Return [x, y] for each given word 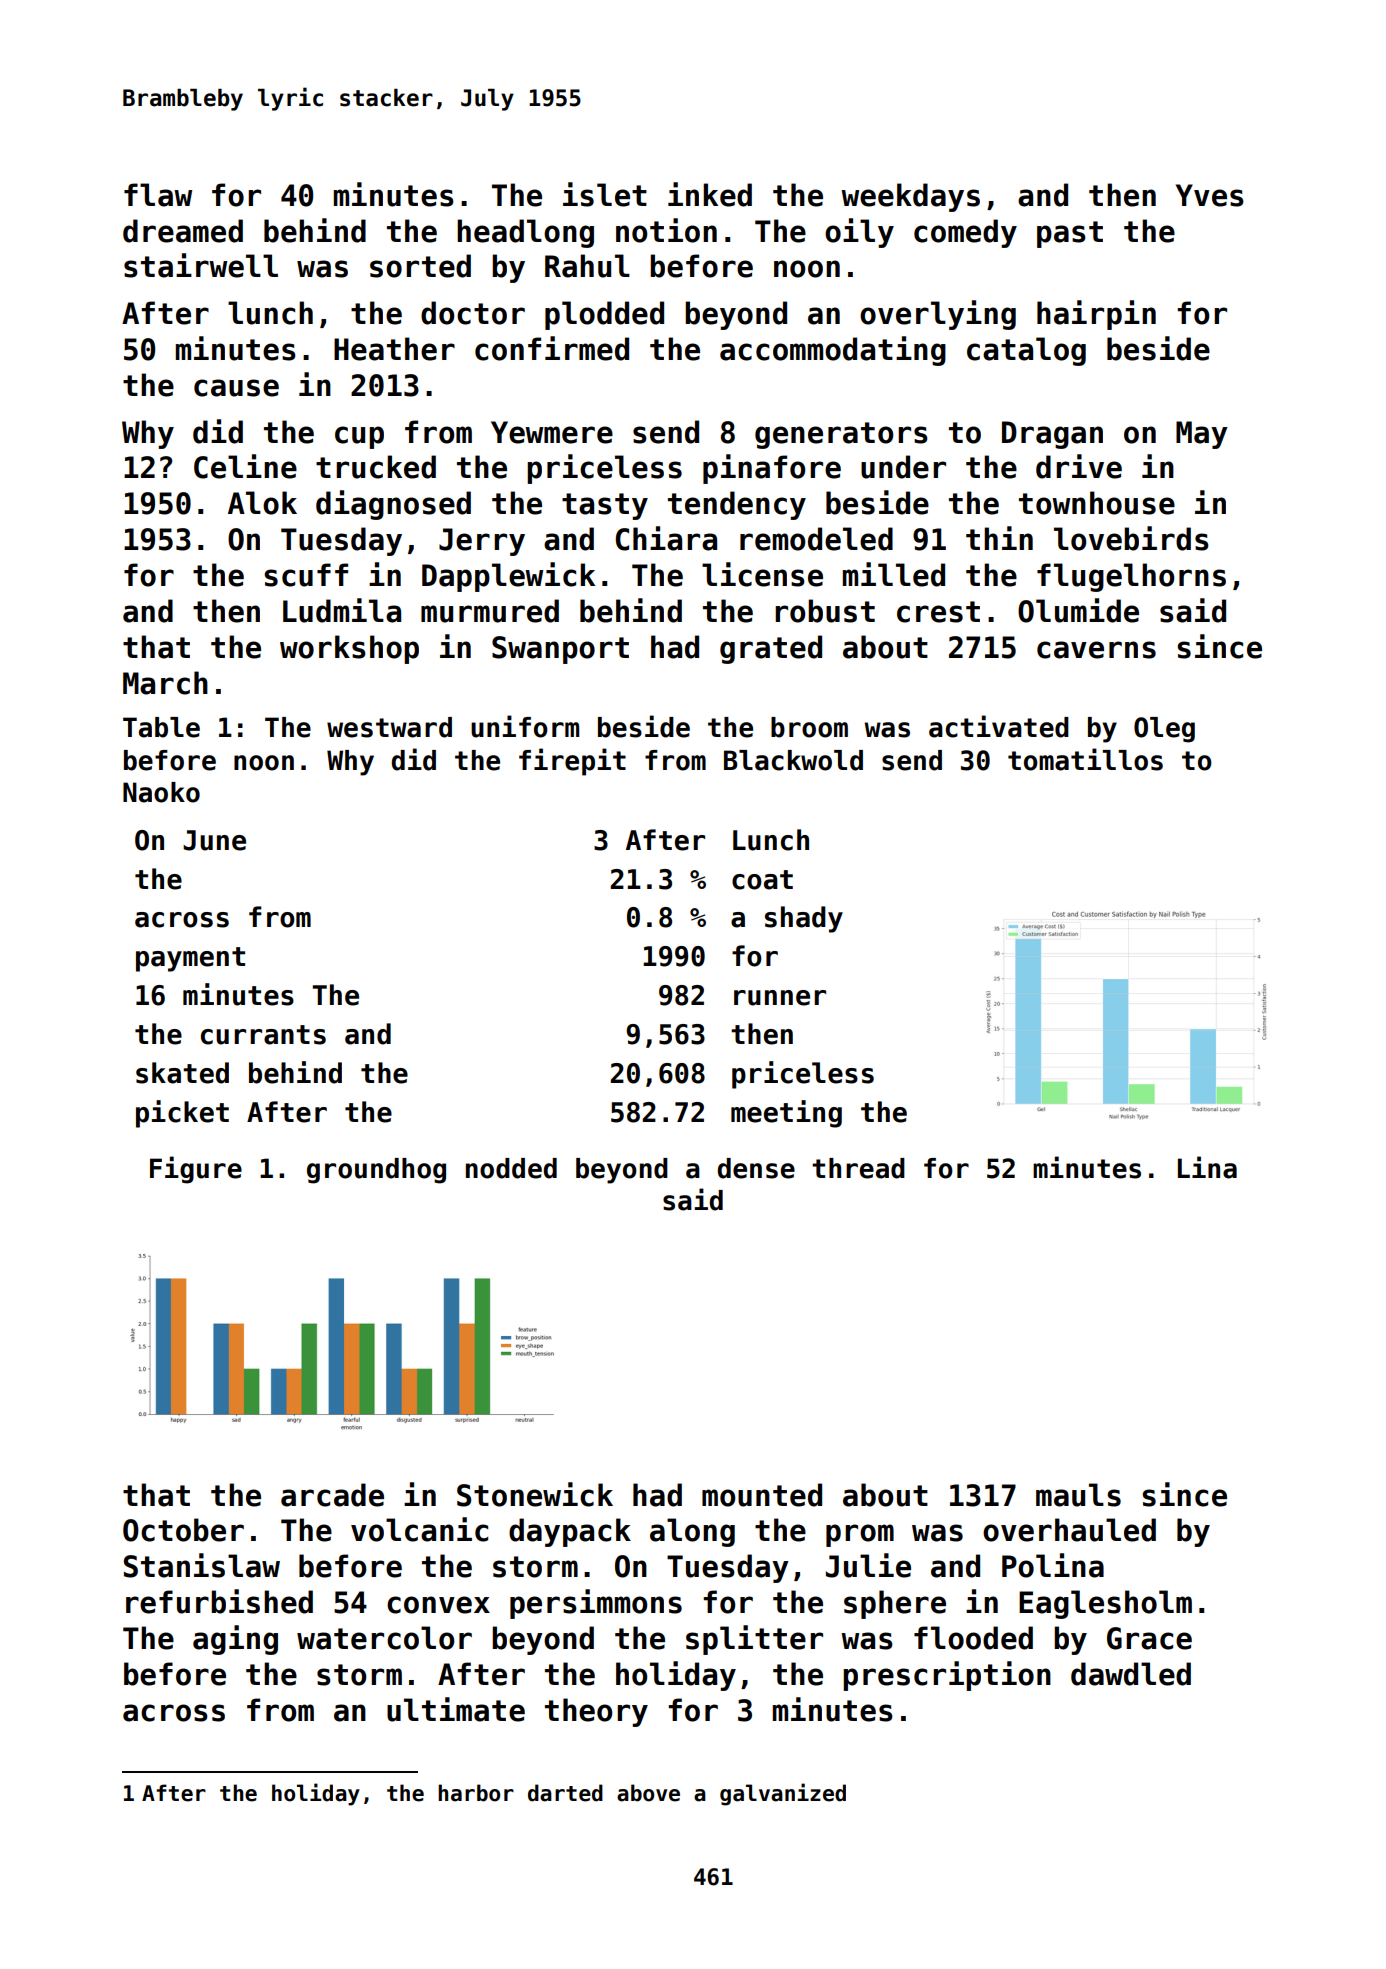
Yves [1210, 195]
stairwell [201, 265]
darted [565, 1793]
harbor [476, 1793]
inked [710, 194]
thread [858, 1168]
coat [762, 880]
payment [190, 959]
